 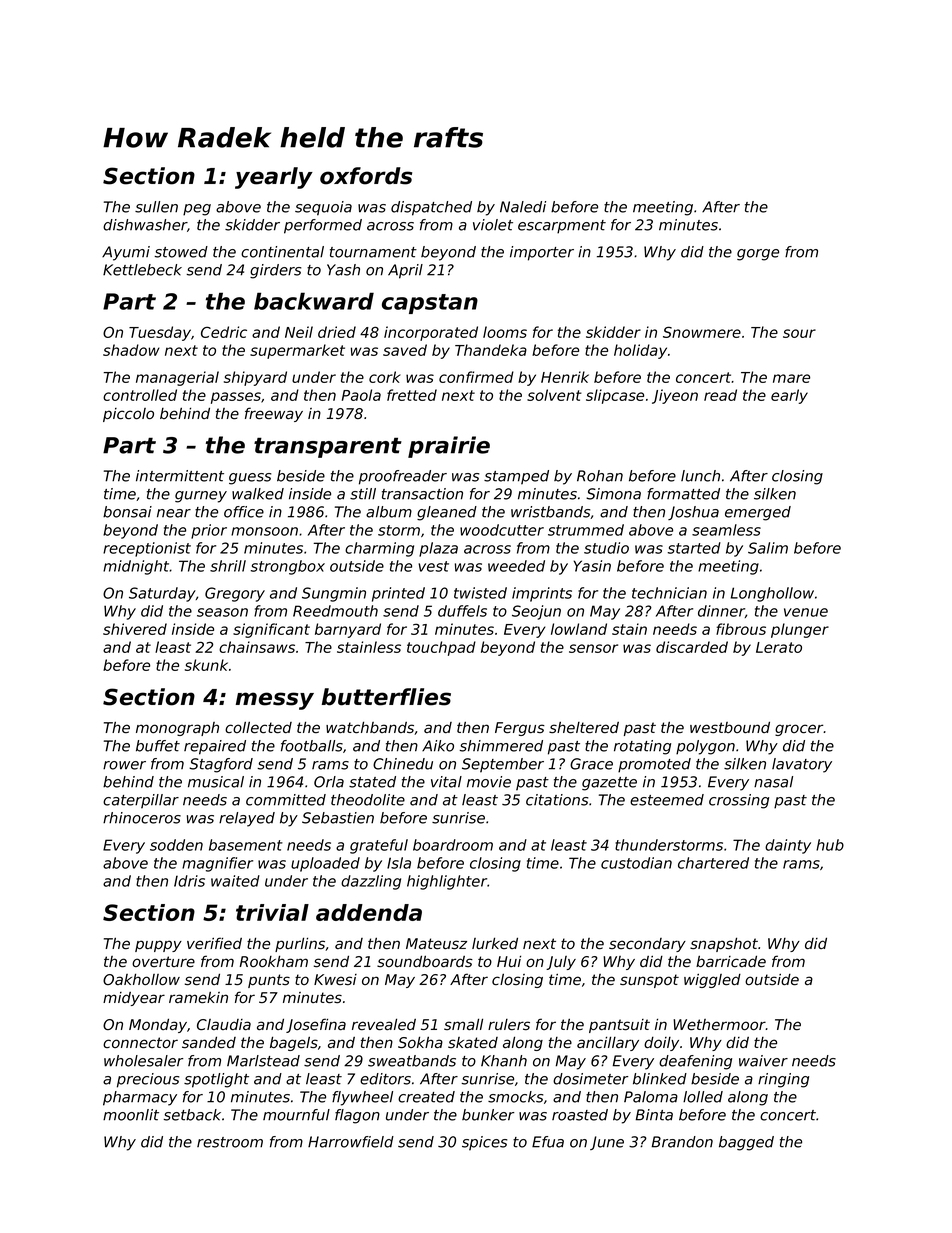 What do you see at coordinates (386, 697) in the screenshot?
I see `butterflies` at bounding box center [386, 697].
